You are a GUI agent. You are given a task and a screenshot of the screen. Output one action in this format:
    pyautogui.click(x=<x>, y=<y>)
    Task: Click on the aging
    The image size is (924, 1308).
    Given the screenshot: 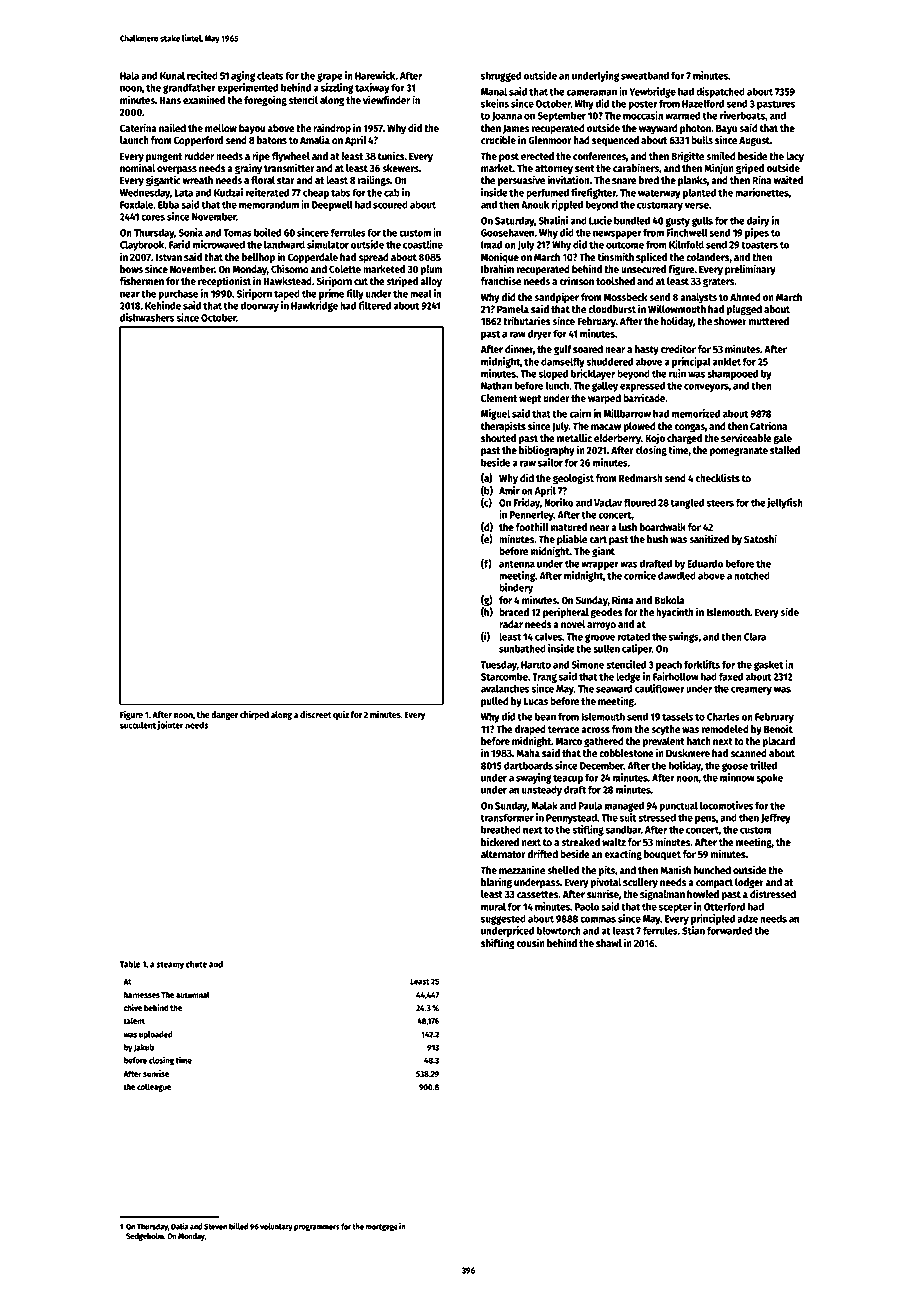 What is the action you would take?
    pyautogui.click(x=243, y=76)
